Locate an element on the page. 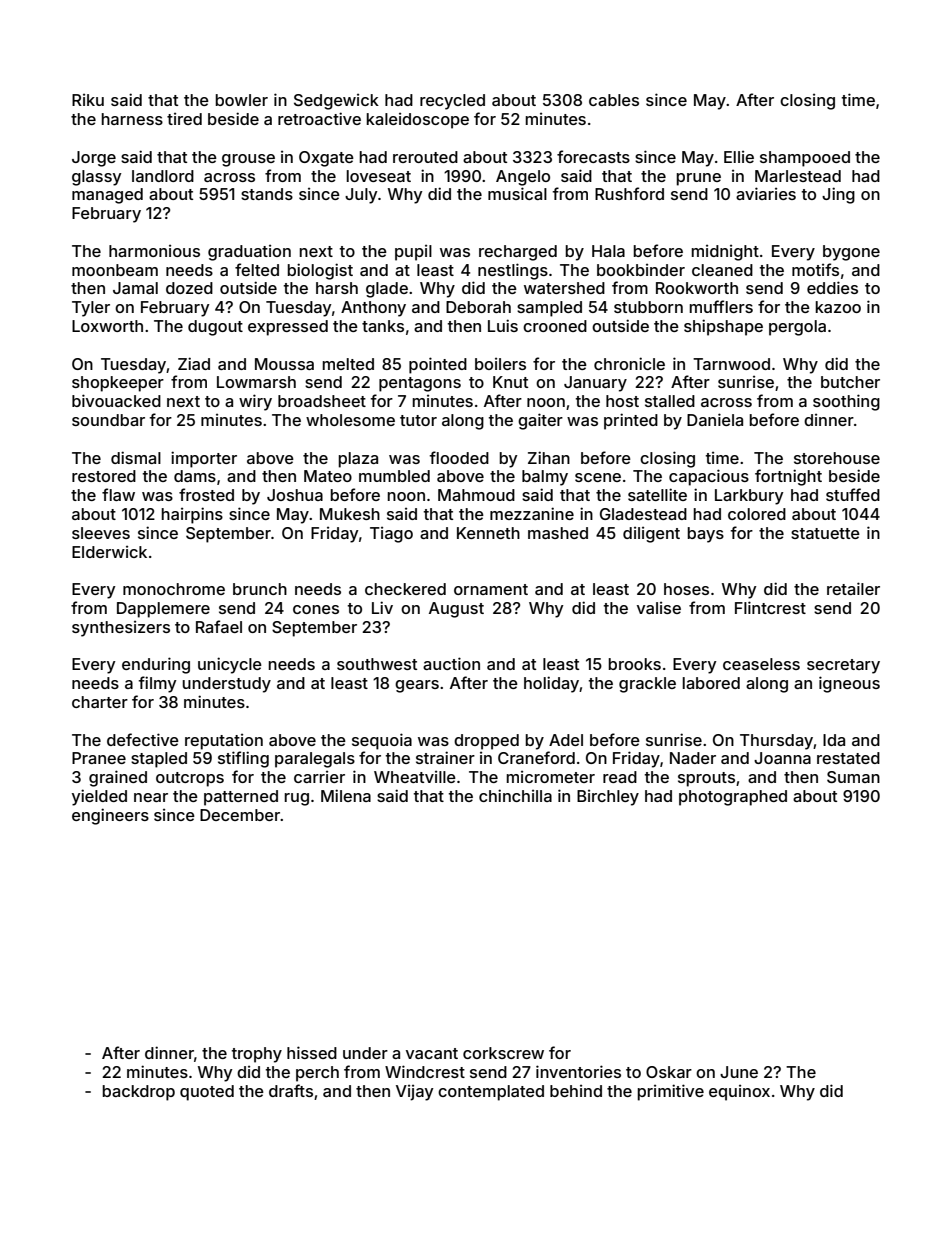 The width and height of the document is (952, 1233). behind is located at coordinates (576, 1091).
